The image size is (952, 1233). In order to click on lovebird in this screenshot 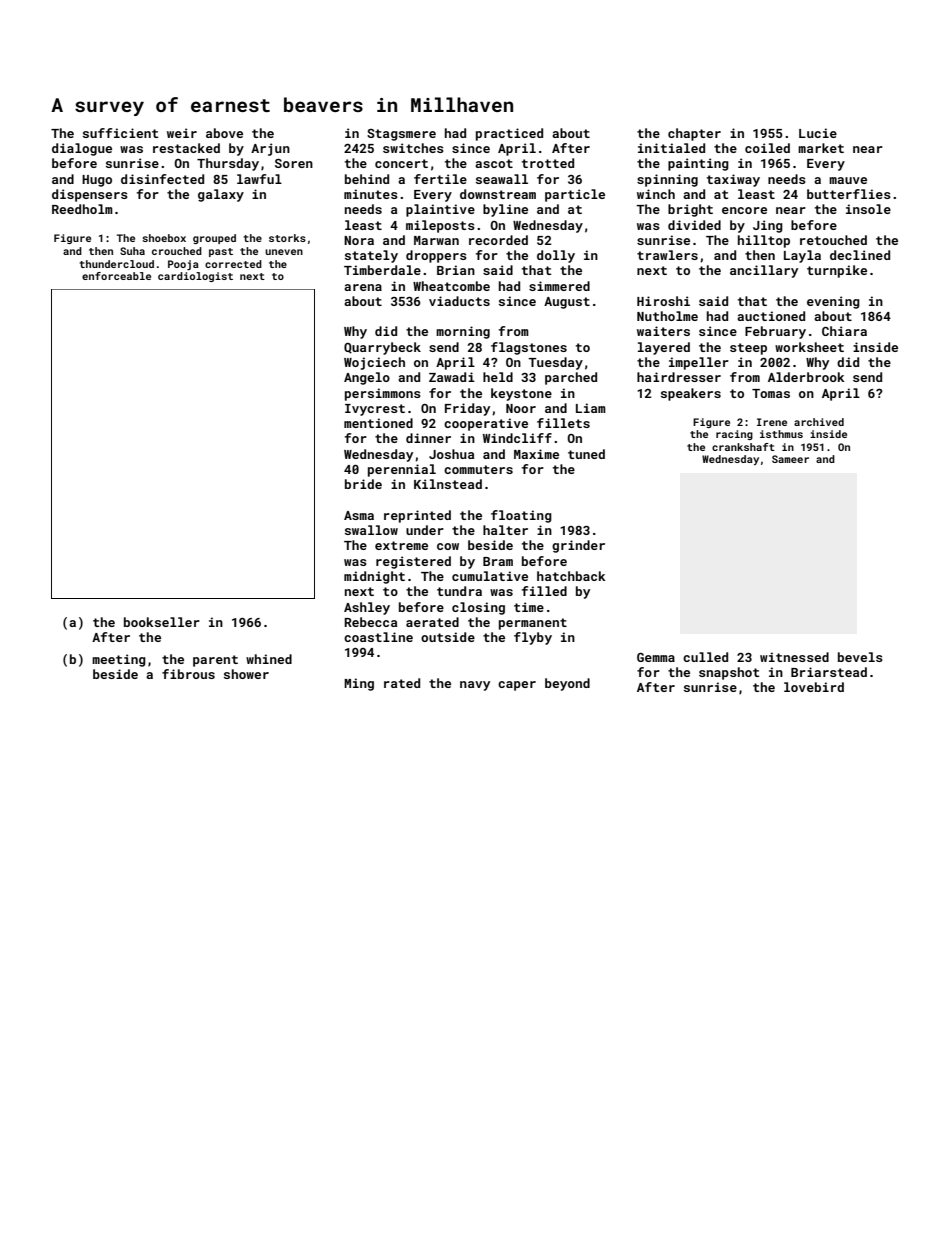, I will do `click(814, 687)`.
